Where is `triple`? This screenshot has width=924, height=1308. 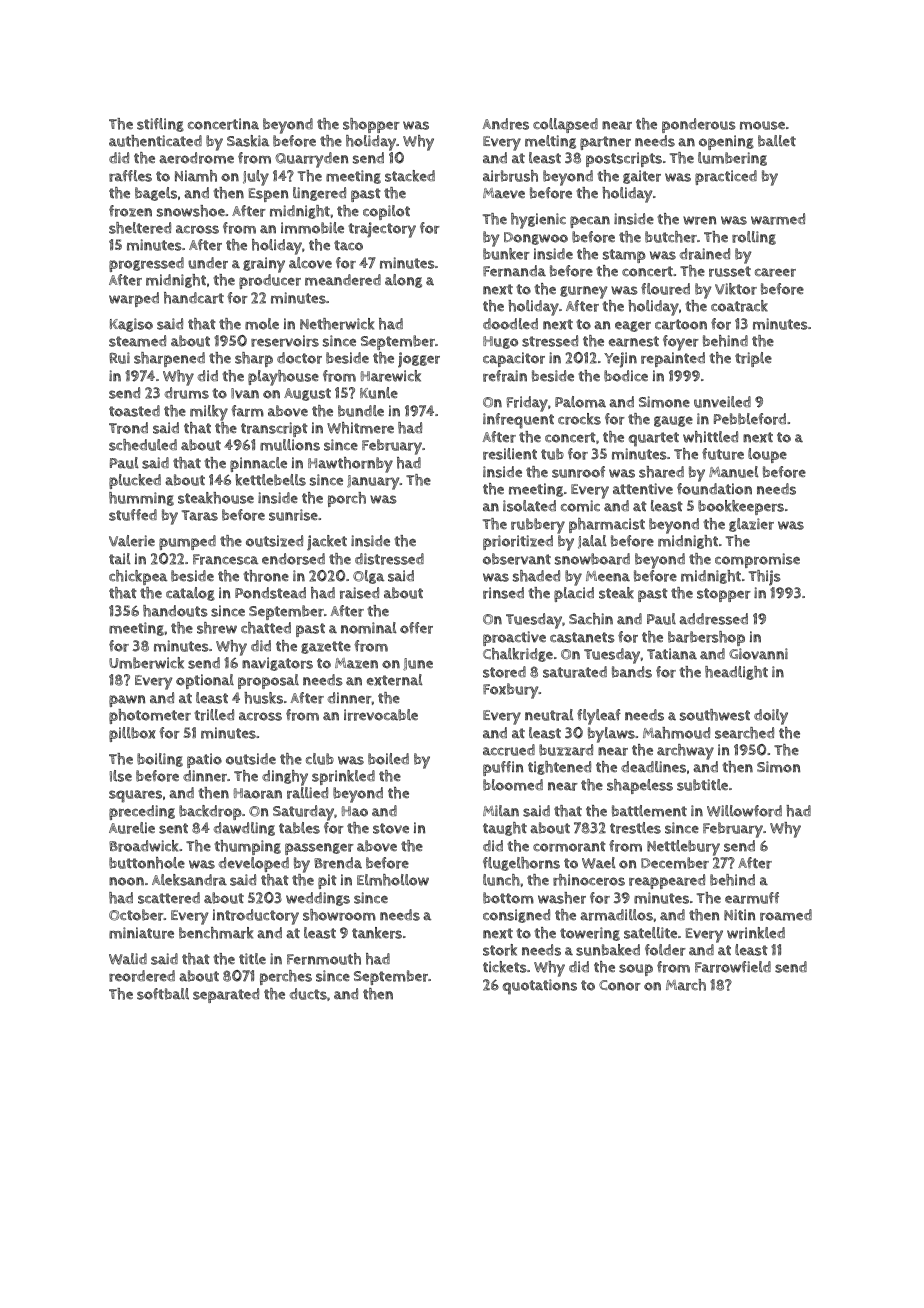 triple is located at coordinates (753, 359).
